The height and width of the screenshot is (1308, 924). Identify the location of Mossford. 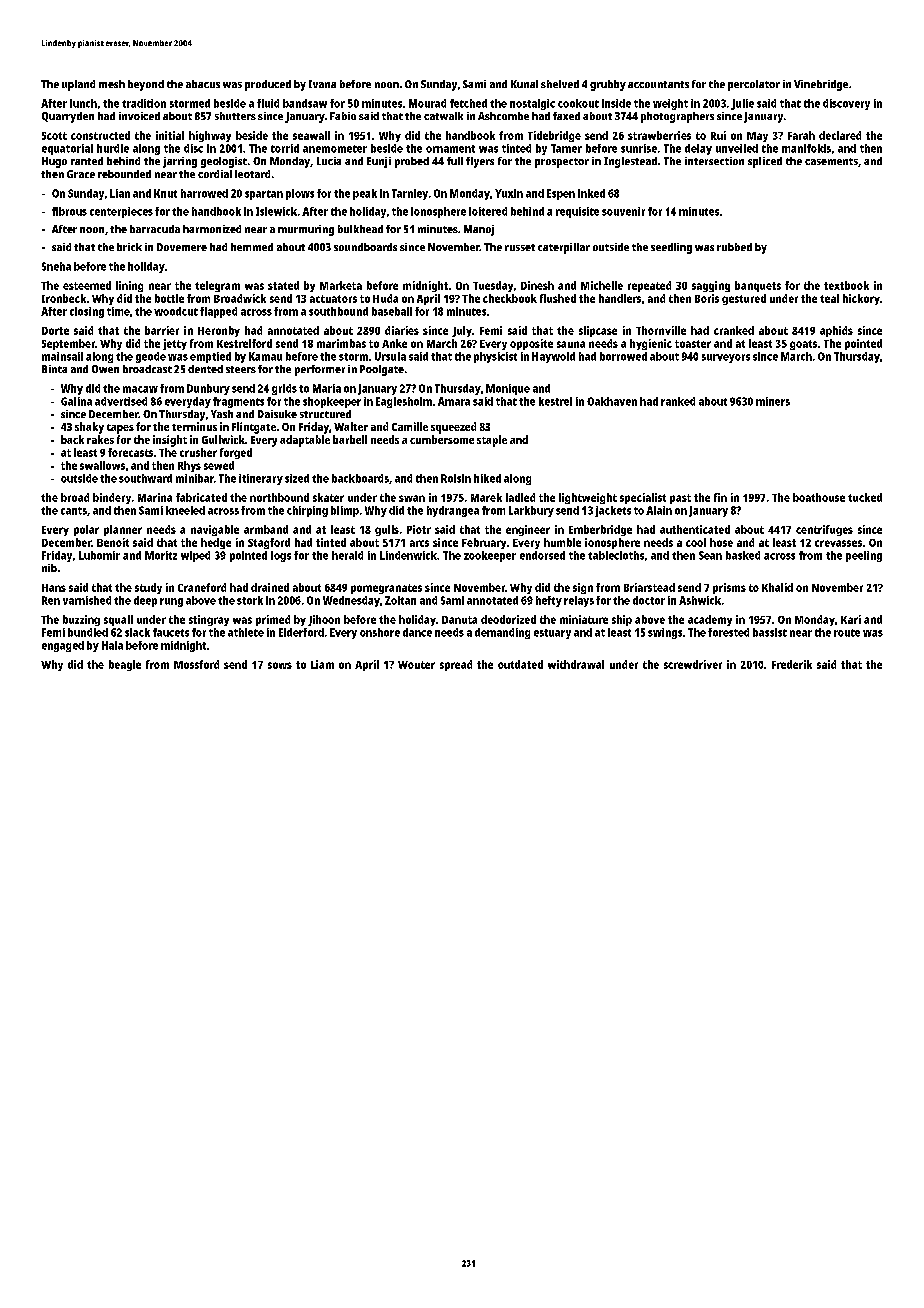
(196, 664).
